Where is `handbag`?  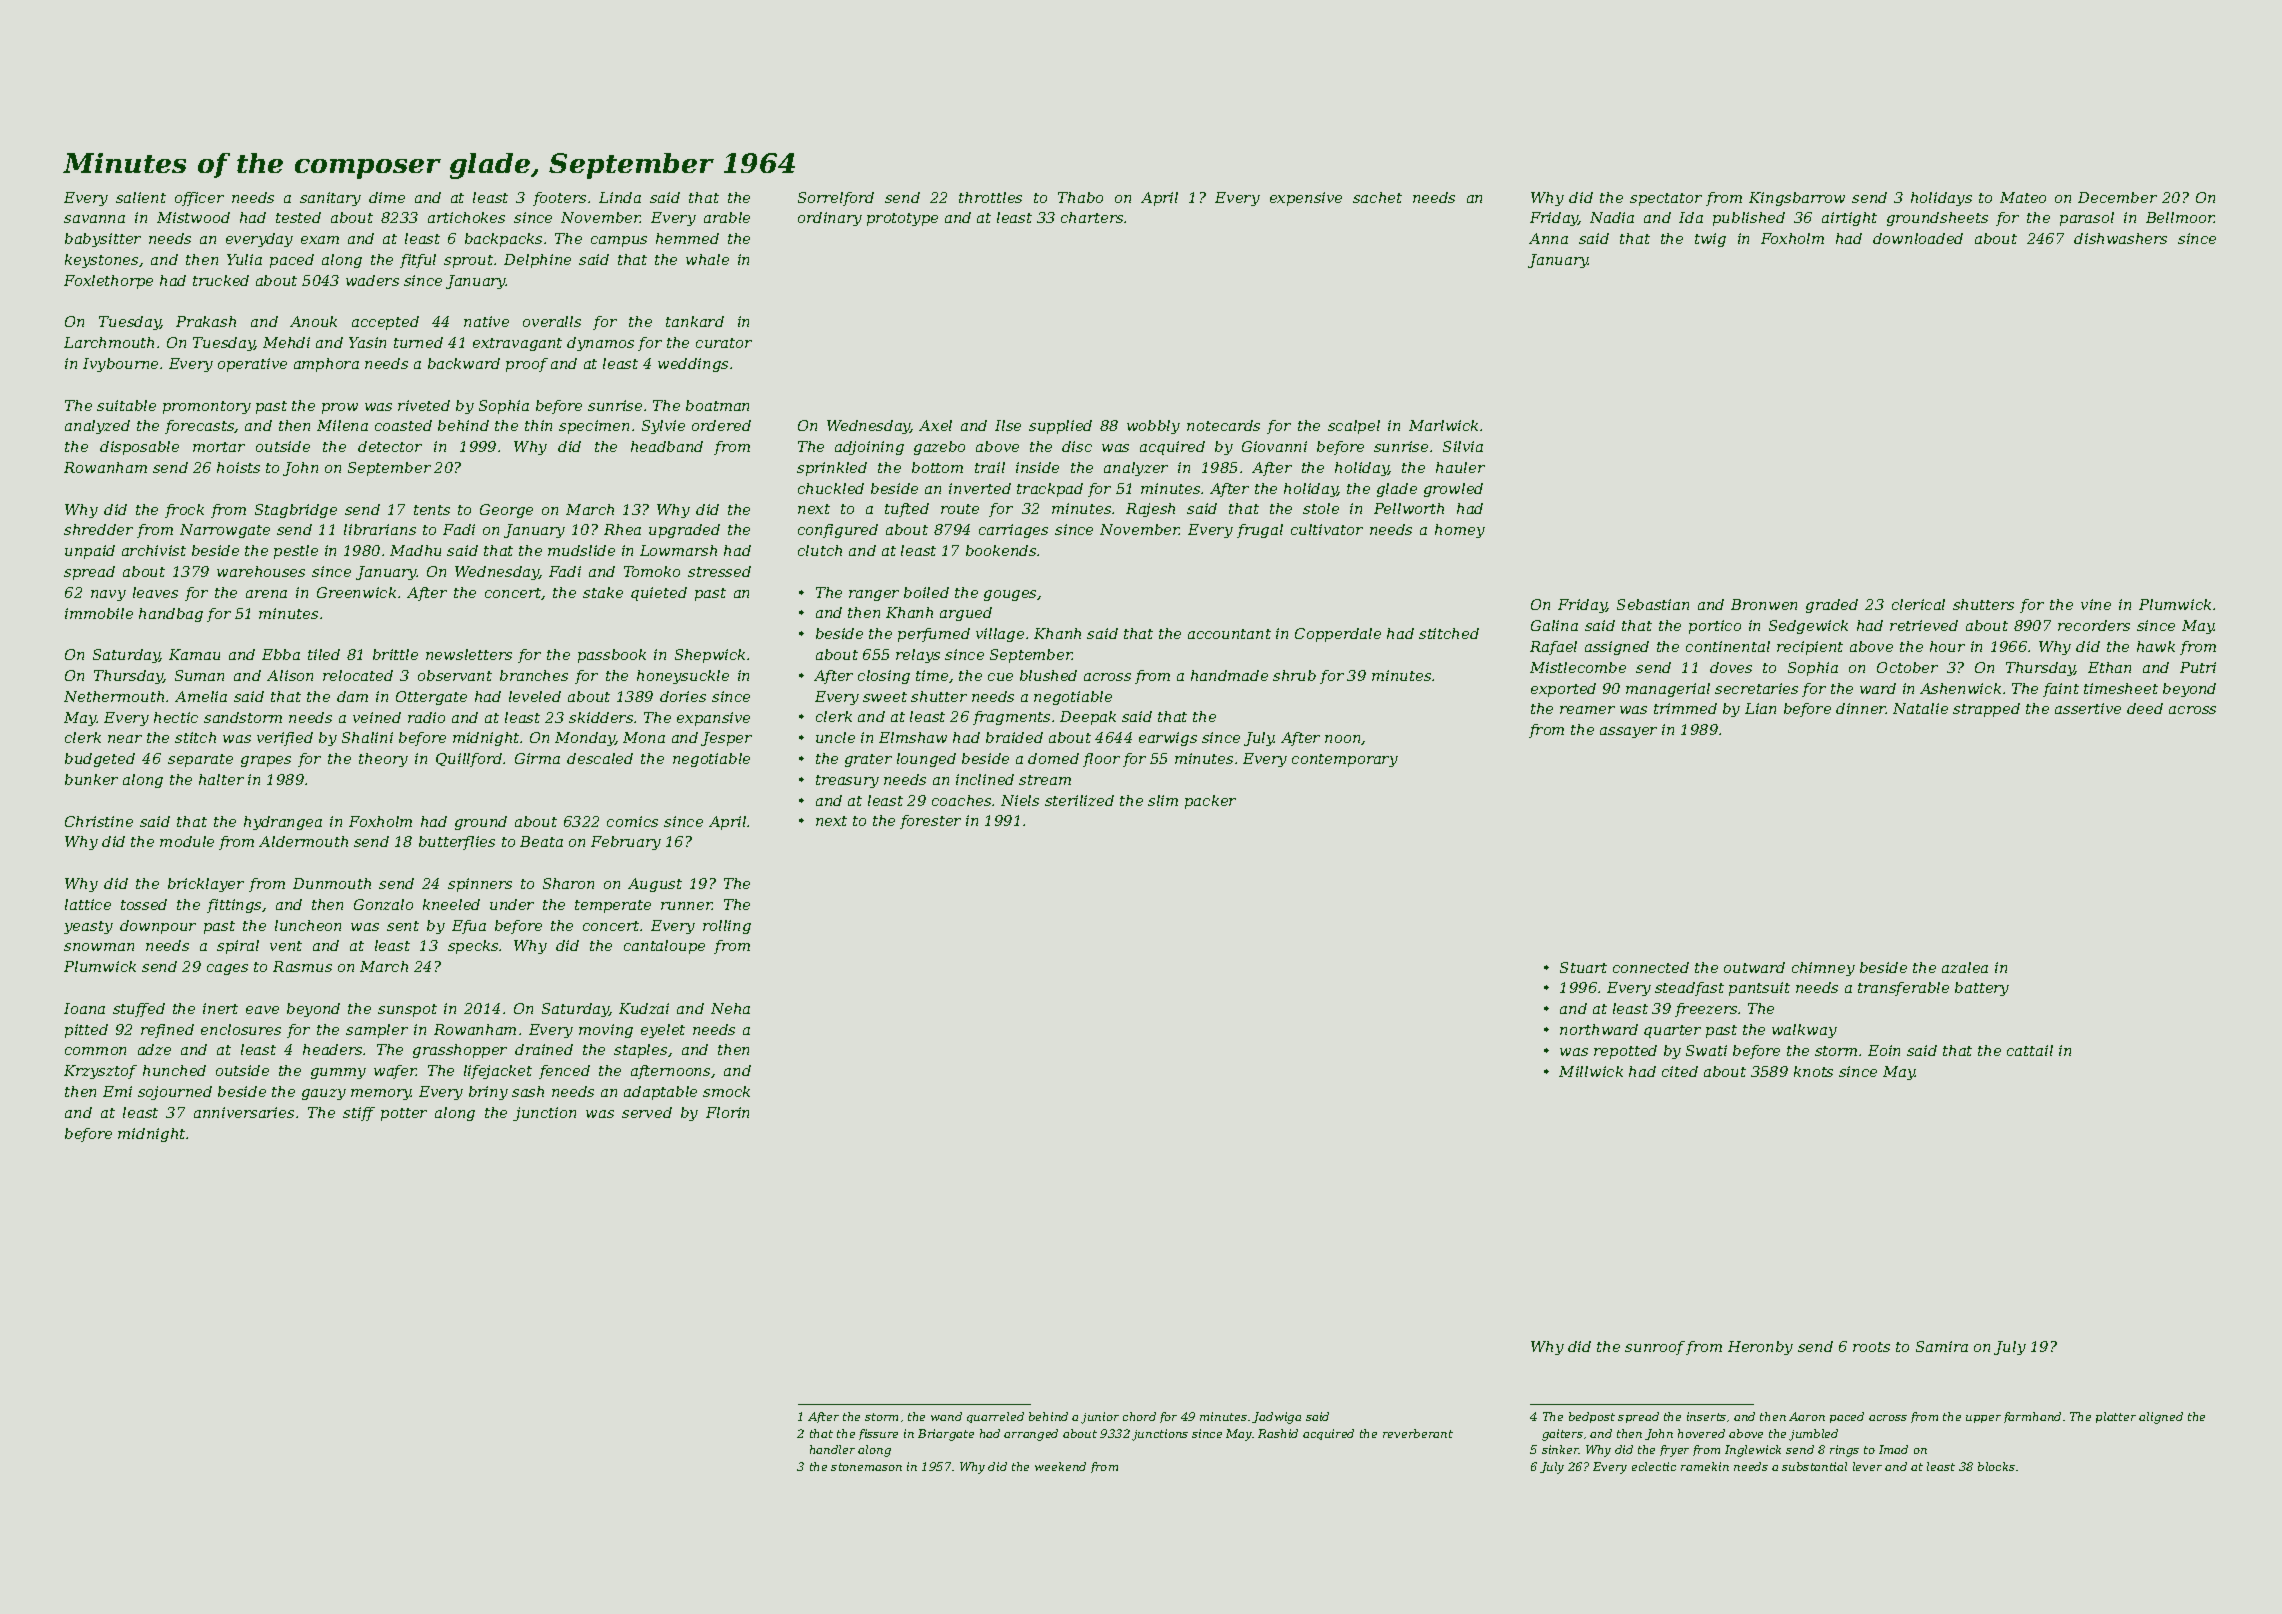
handbag is located at coordinates (171, 615).
